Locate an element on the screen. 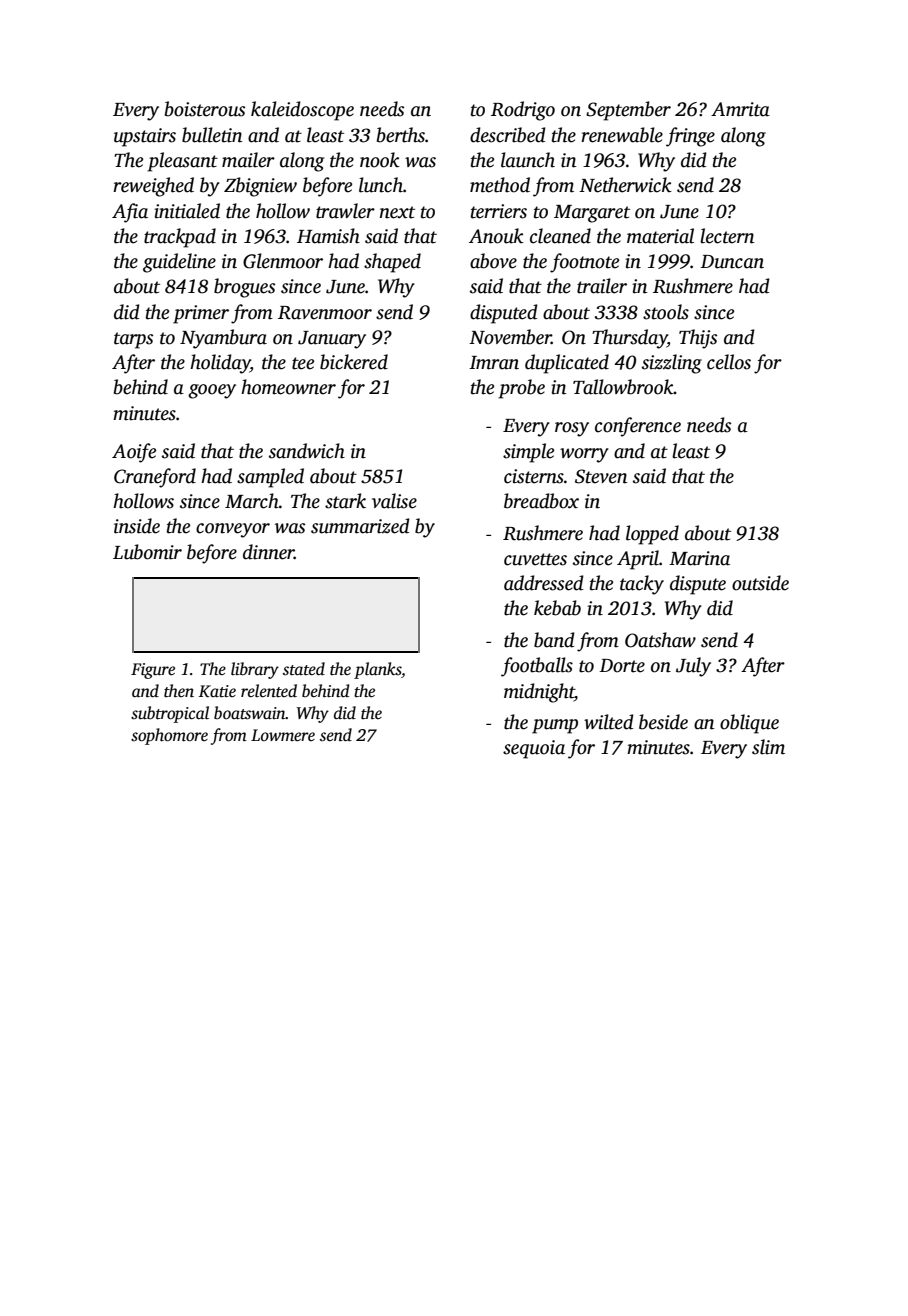  planks is located at coordinates (377, 670).
